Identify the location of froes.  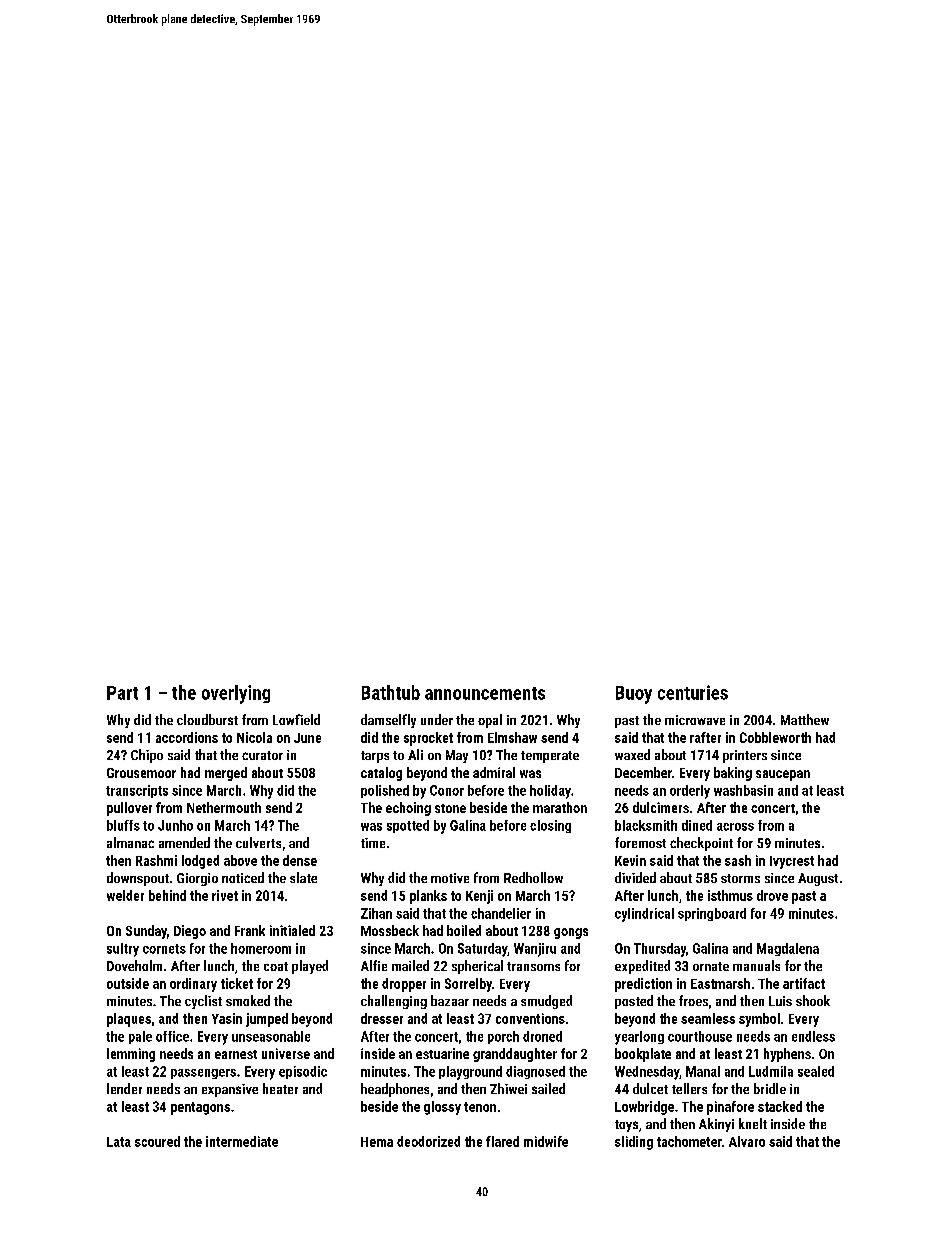
(693, 1000).
